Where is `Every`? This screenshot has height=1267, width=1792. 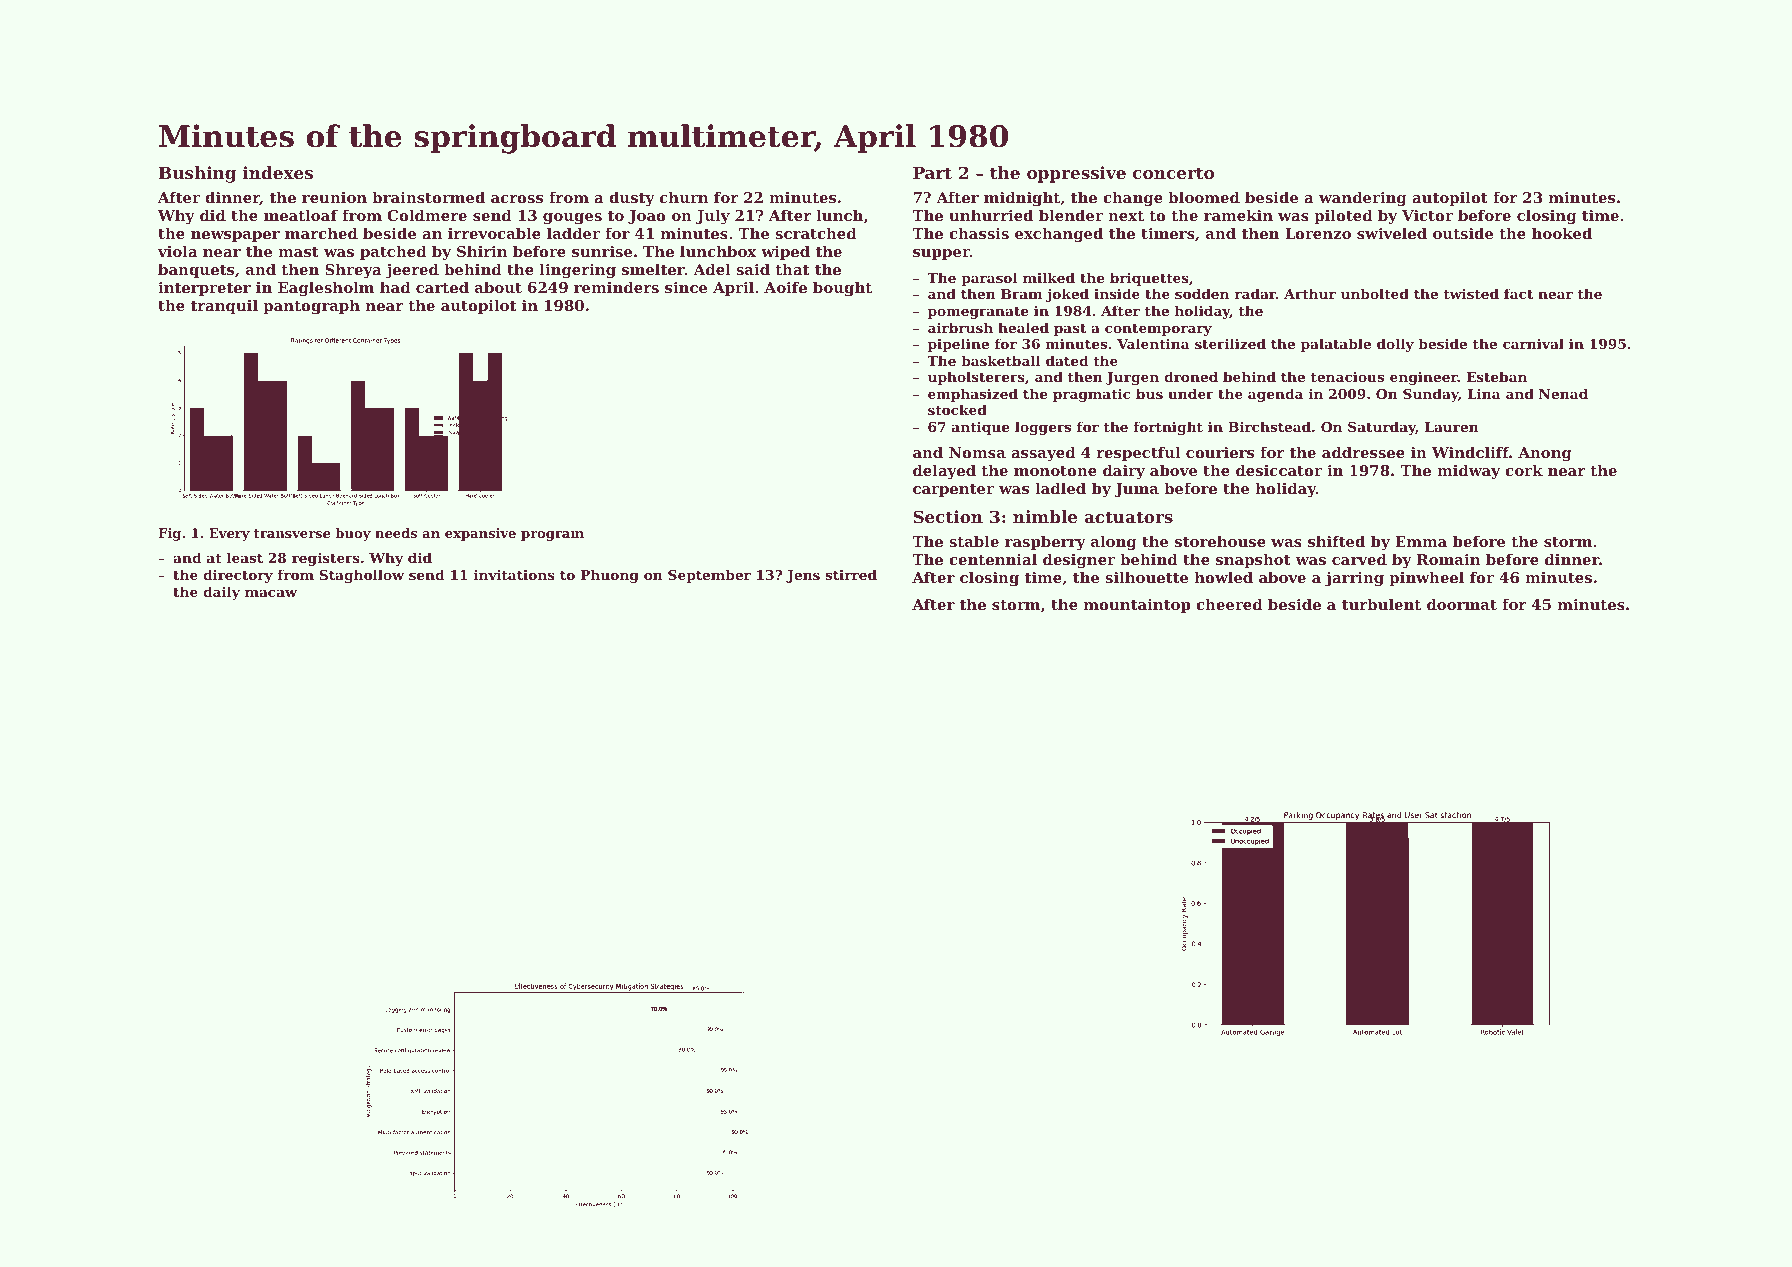 Every is located at coordinates (229, 534).
